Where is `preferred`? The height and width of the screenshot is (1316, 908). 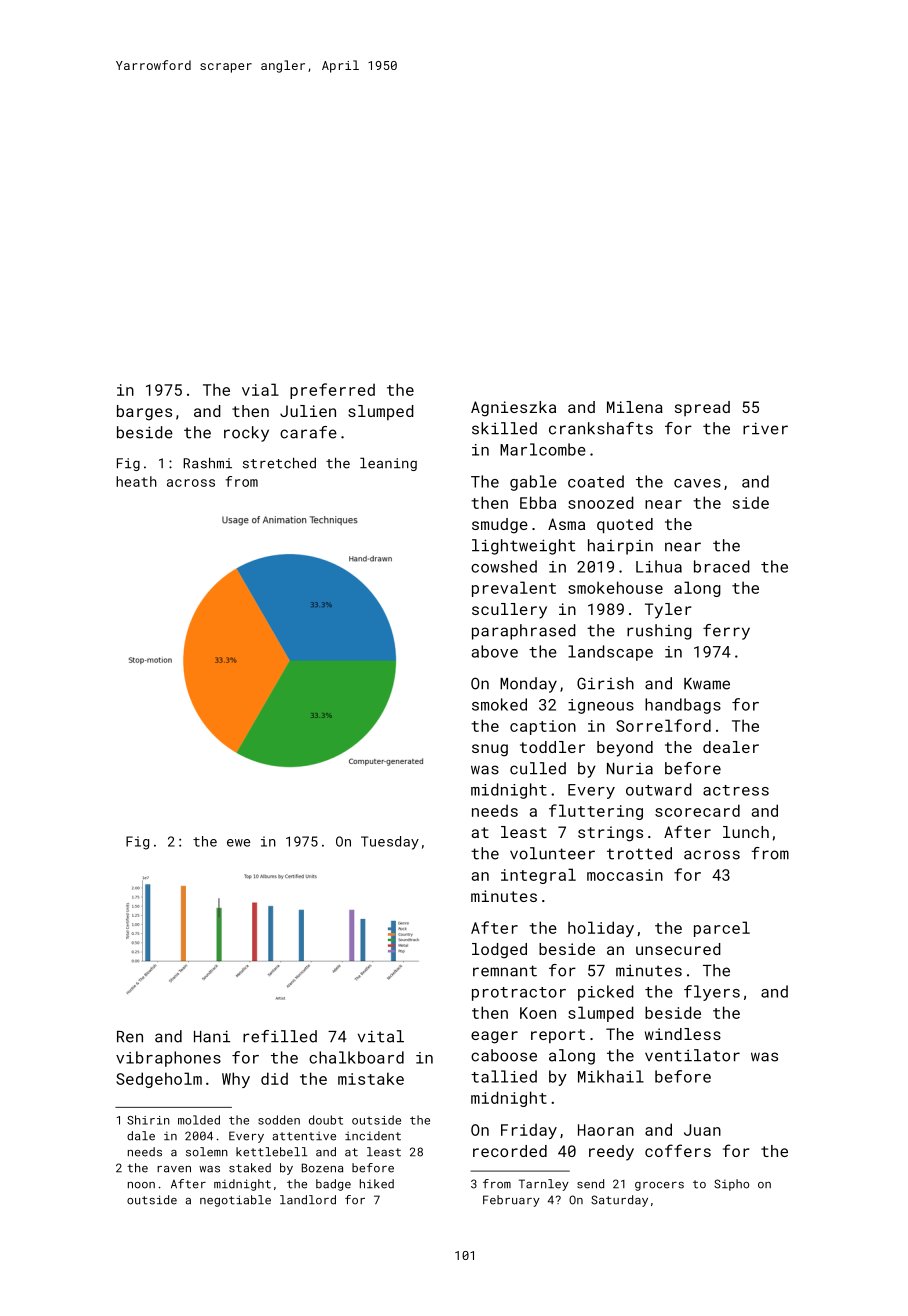
preferred is located at coordinates (332, 391).
